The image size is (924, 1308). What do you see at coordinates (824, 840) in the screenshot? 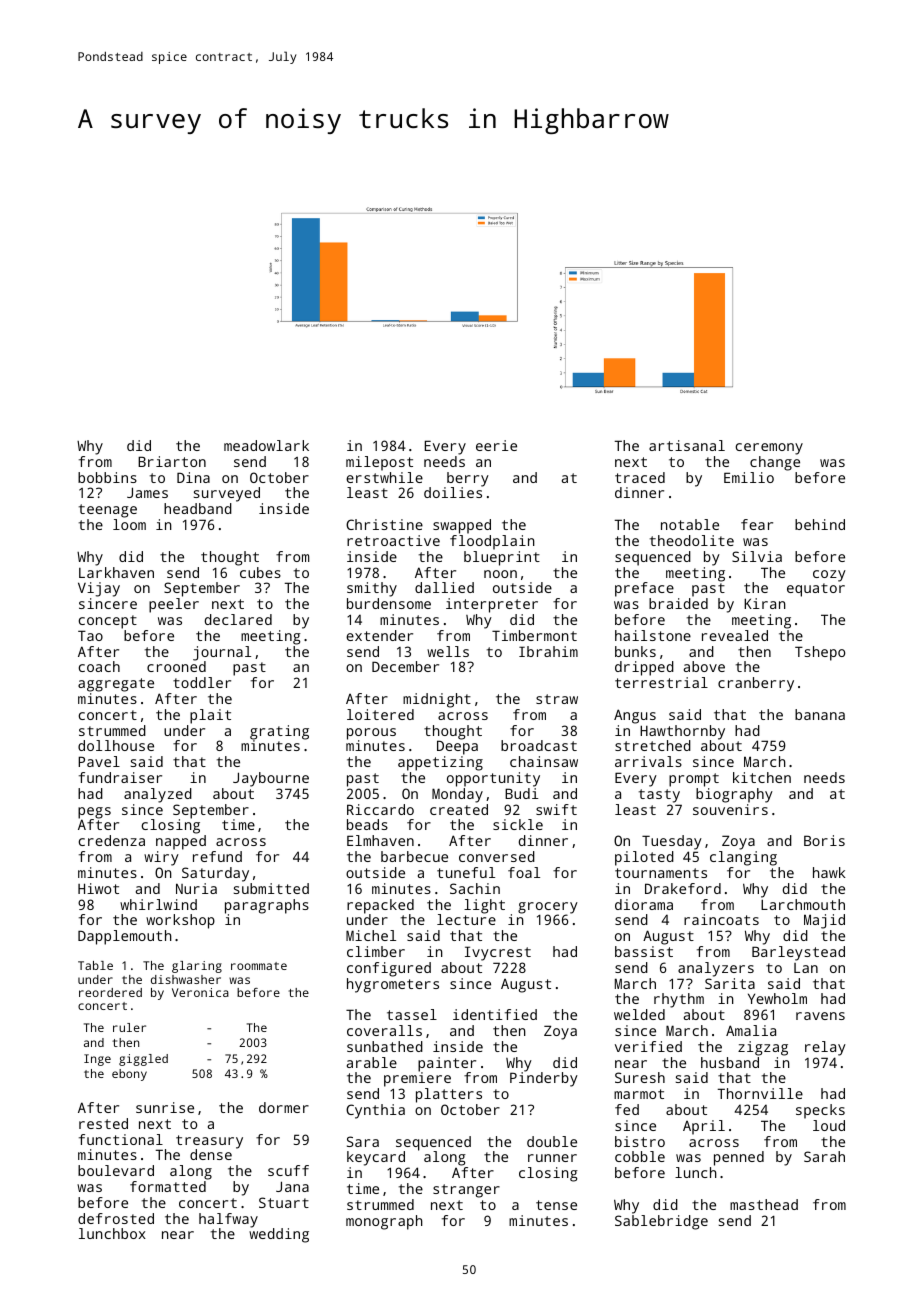
I see `Boris` at bounding box center [824, 840].
